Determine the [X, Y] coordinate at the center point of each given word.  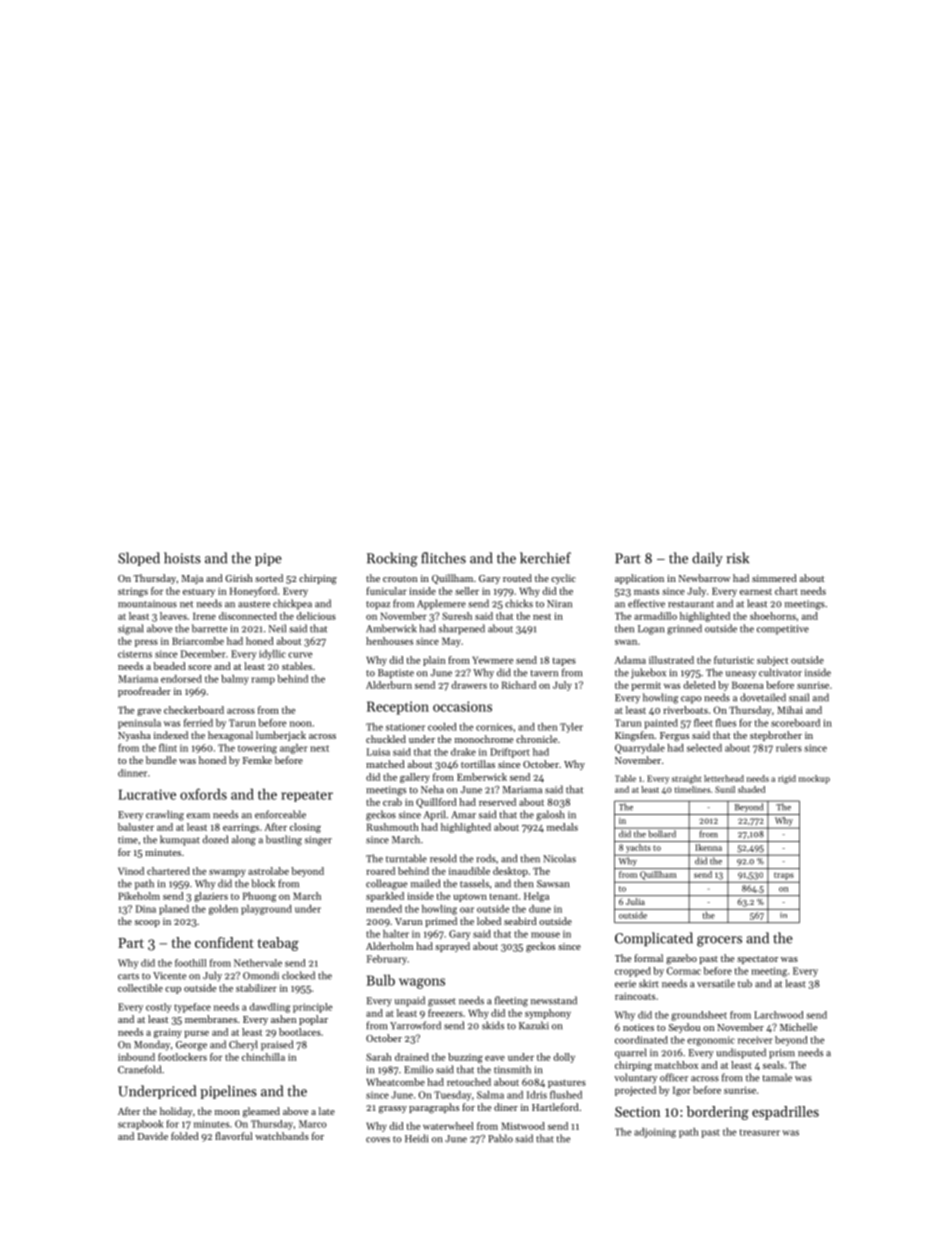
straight [687, 779]
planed [174, 910]
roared [381, 871]
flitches [443, 558]
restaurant [691, 604]
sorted [269, 578]
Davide [153, 1136]
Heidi [416, 1138]
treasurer [760, 1132]
